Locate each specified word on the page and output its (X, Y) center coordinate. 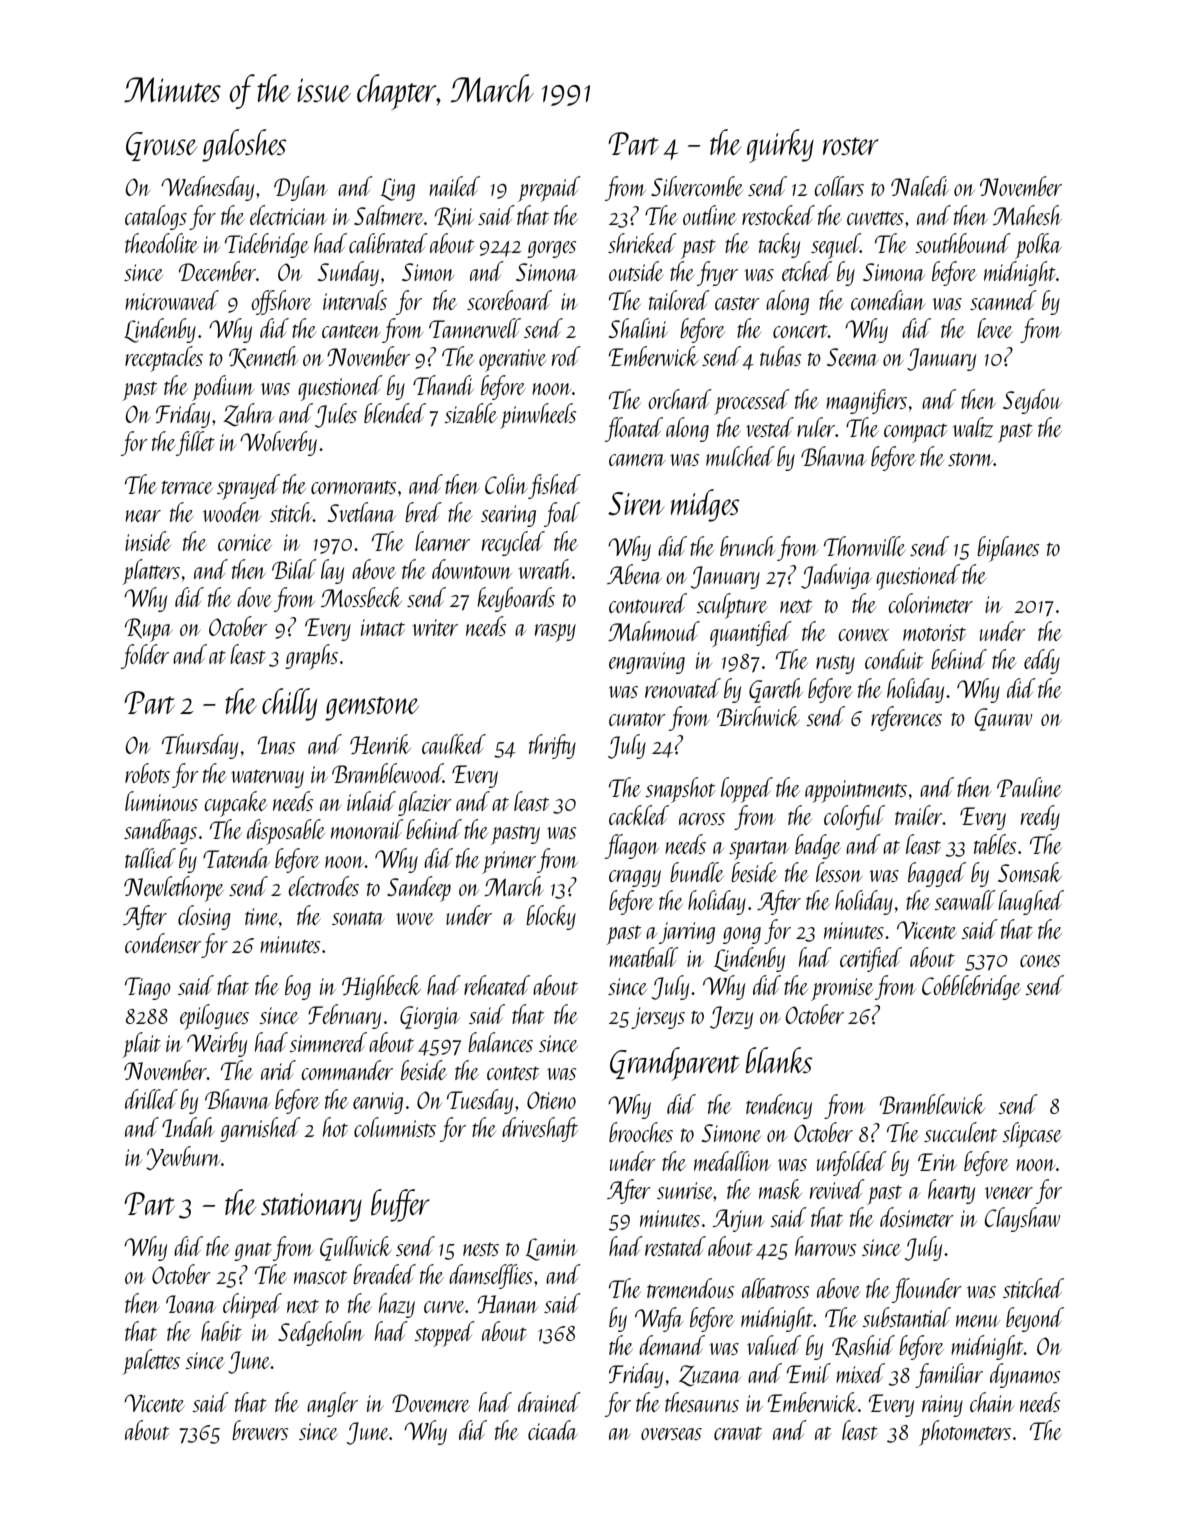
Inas (276, 745)
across (702, 819)
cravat (738, 1433)
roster (851, 146)
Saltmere (388, 215)
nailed (454, 186)
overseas (671, 1434)
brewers (260, 1430)
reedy (1040, 817)
